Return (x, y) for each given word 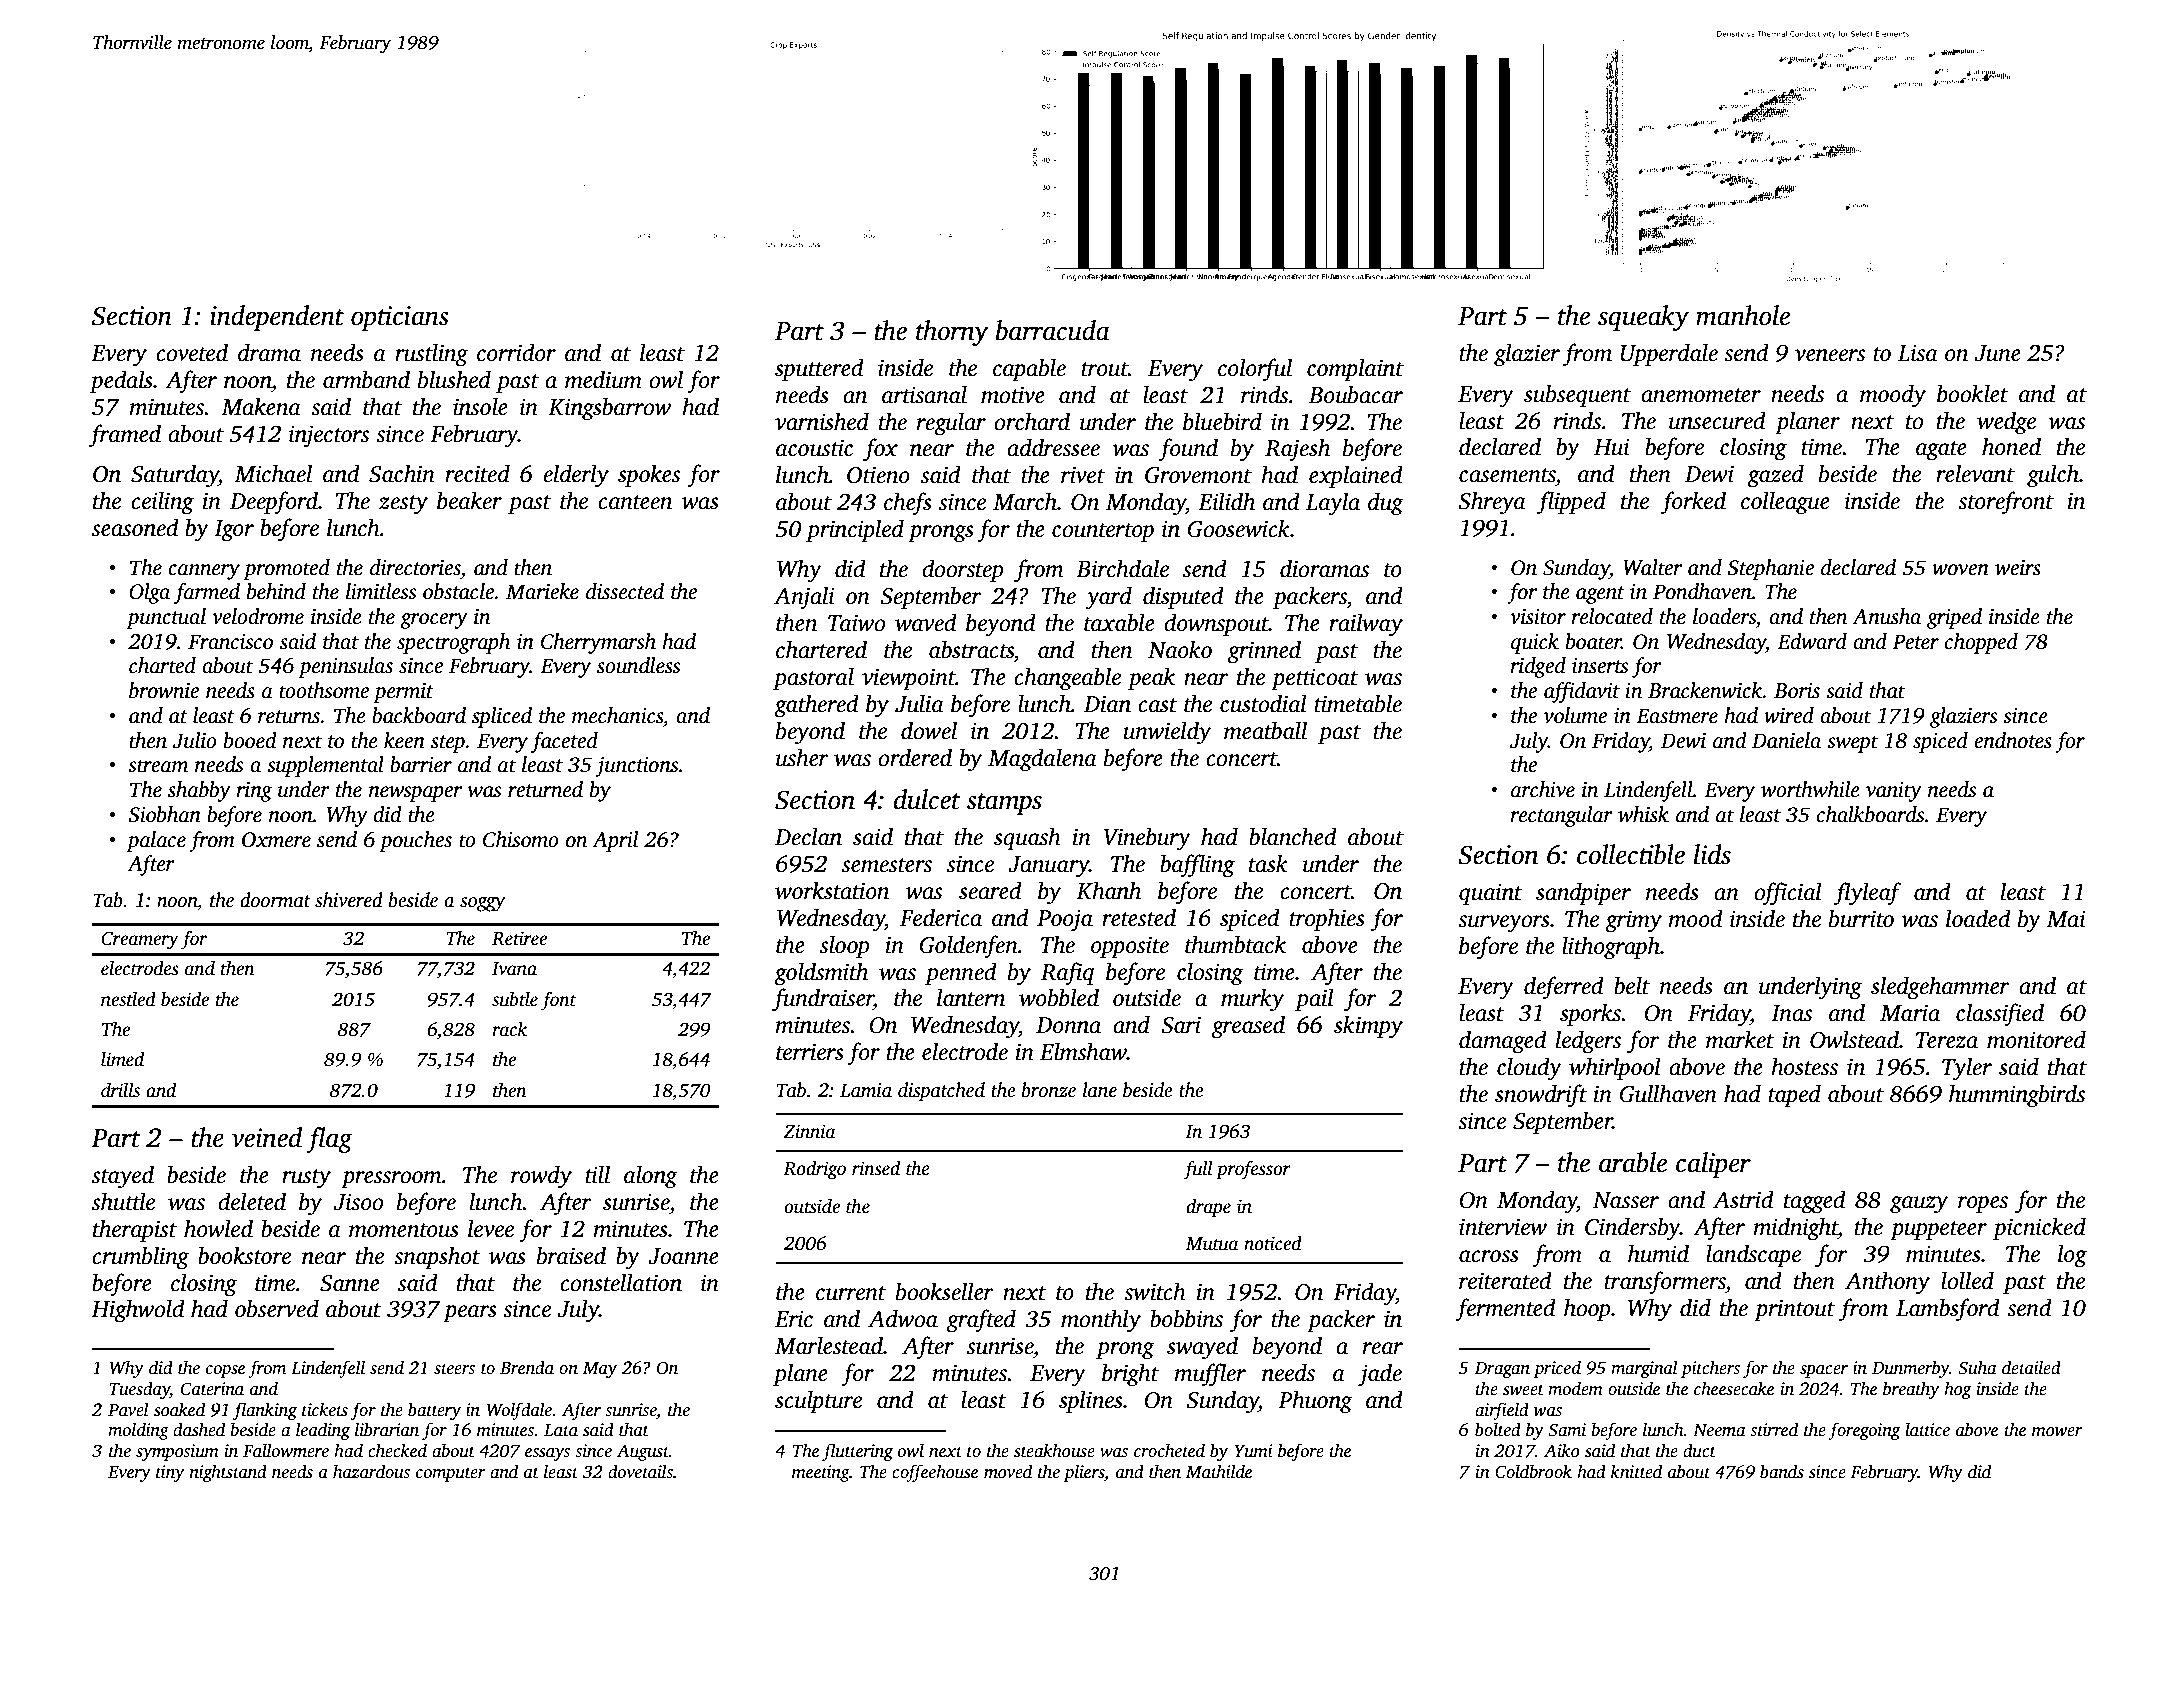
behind (276, 591)
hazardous (371, 1471)
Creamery (140, 941)
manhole (1743, 315)
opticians (400, 318)
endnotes (2013, 740)
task (1268, 863)
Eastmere (1677, 716)
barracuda (1053, 330)
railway (1366, 625)
